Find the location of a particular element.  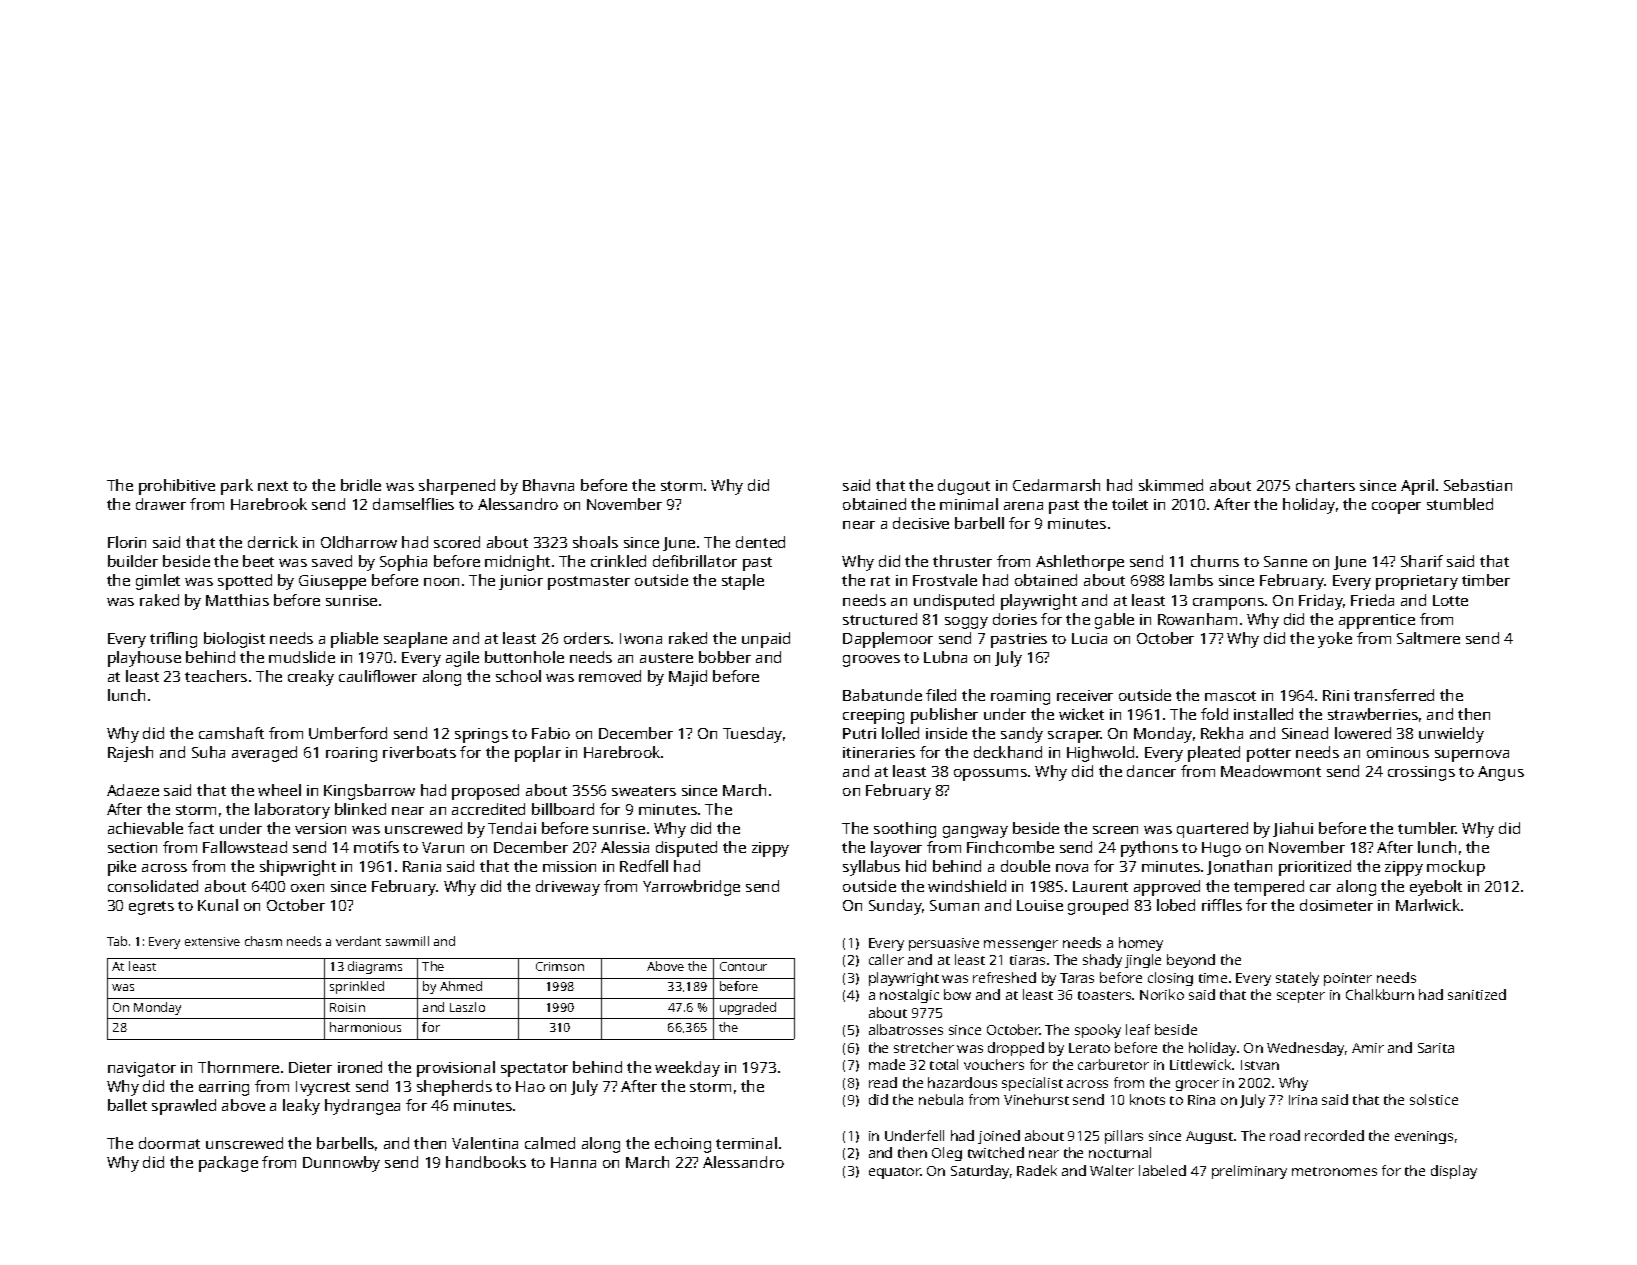

bridle is located at coordinates (361, 485).
